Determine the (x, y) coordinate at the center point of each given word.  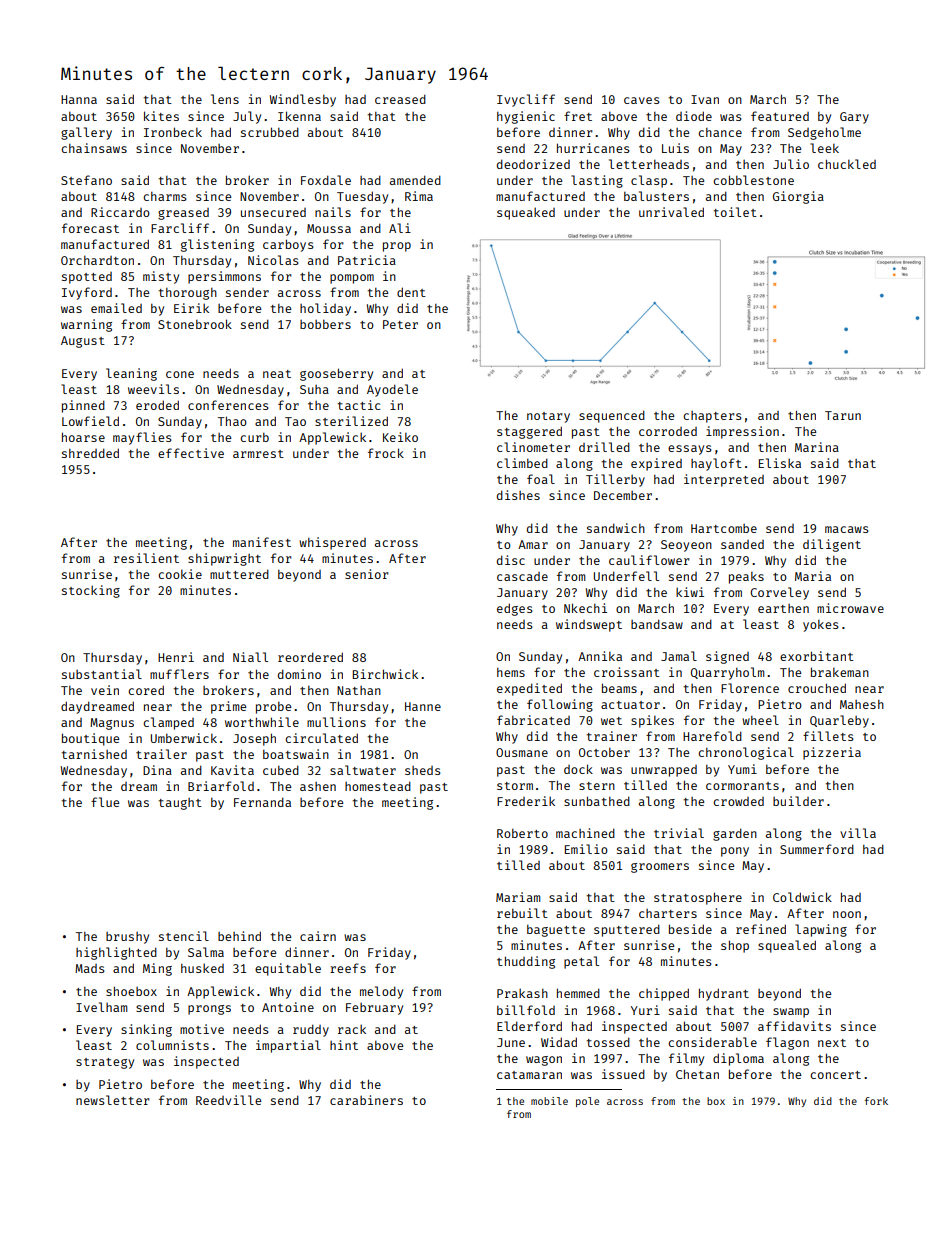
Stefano (86, 180)
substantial (102, 674)
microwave (850, 608)
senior (367, 574)
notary (548, 417)
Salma (206, 952)
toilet (735, 212)
